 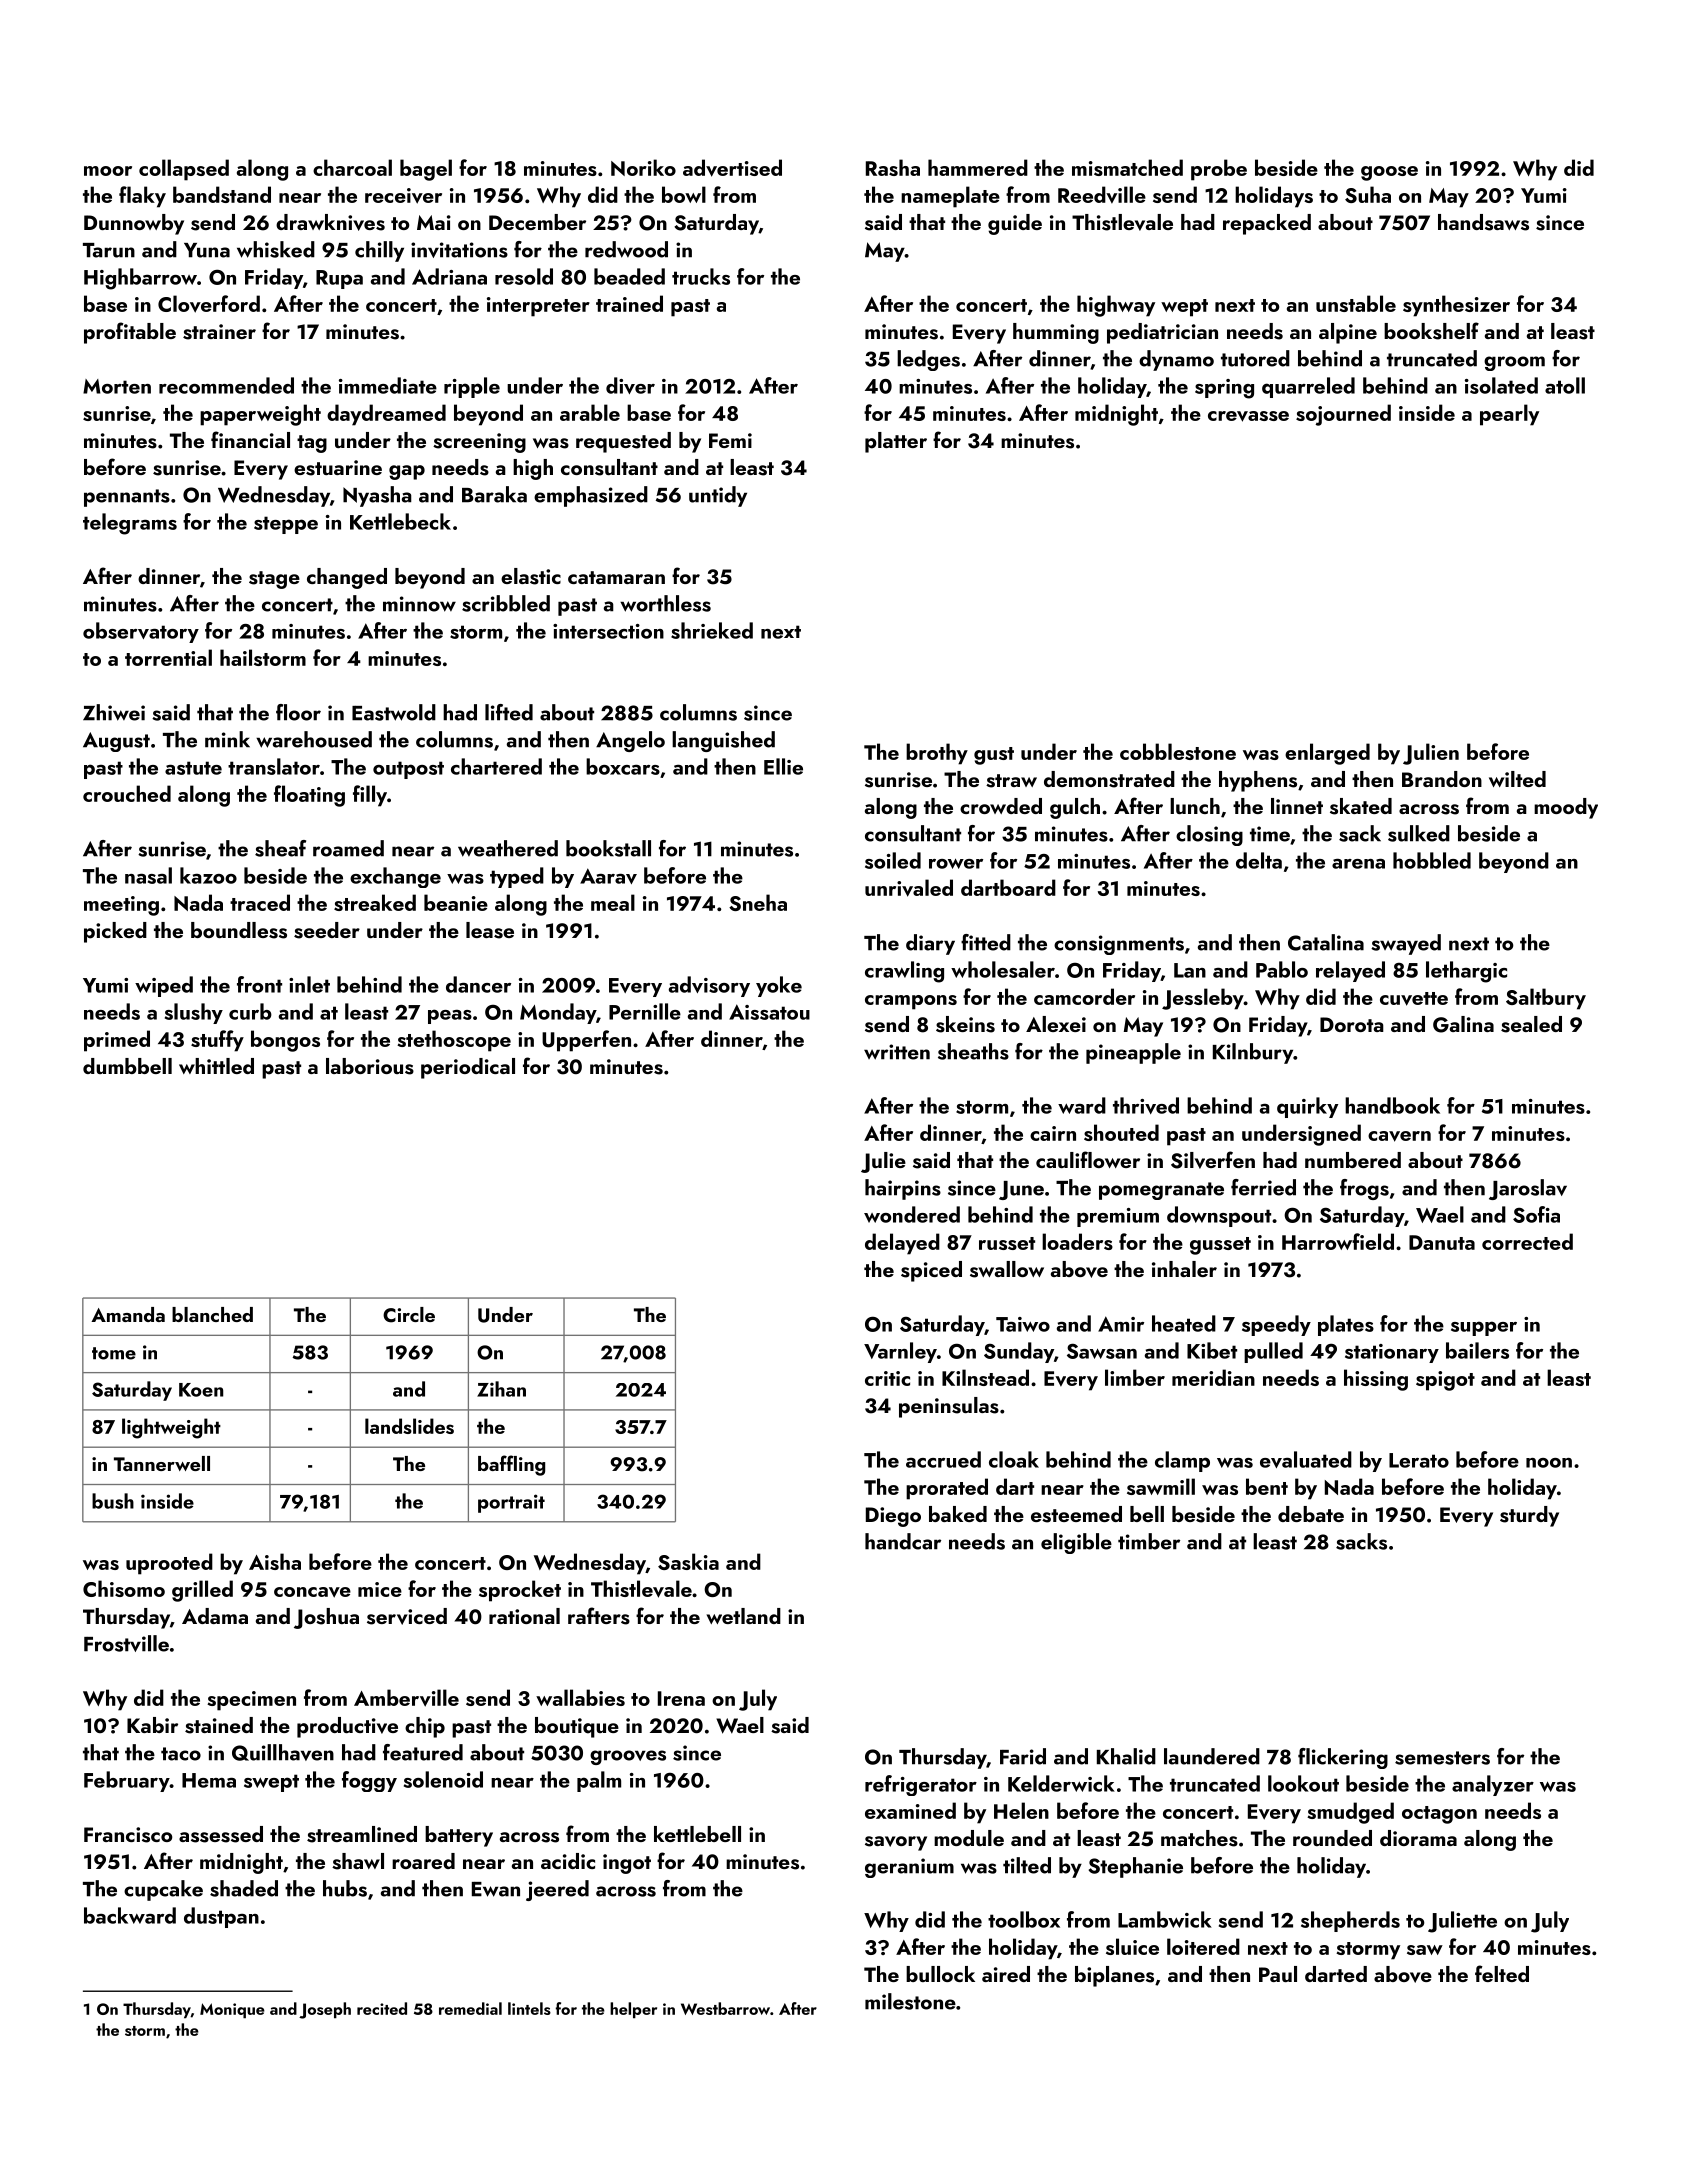 What do you see at coordinates (470, 2008) in the screenshot?
I see `remedial` at bounding box center [470, 2008].
